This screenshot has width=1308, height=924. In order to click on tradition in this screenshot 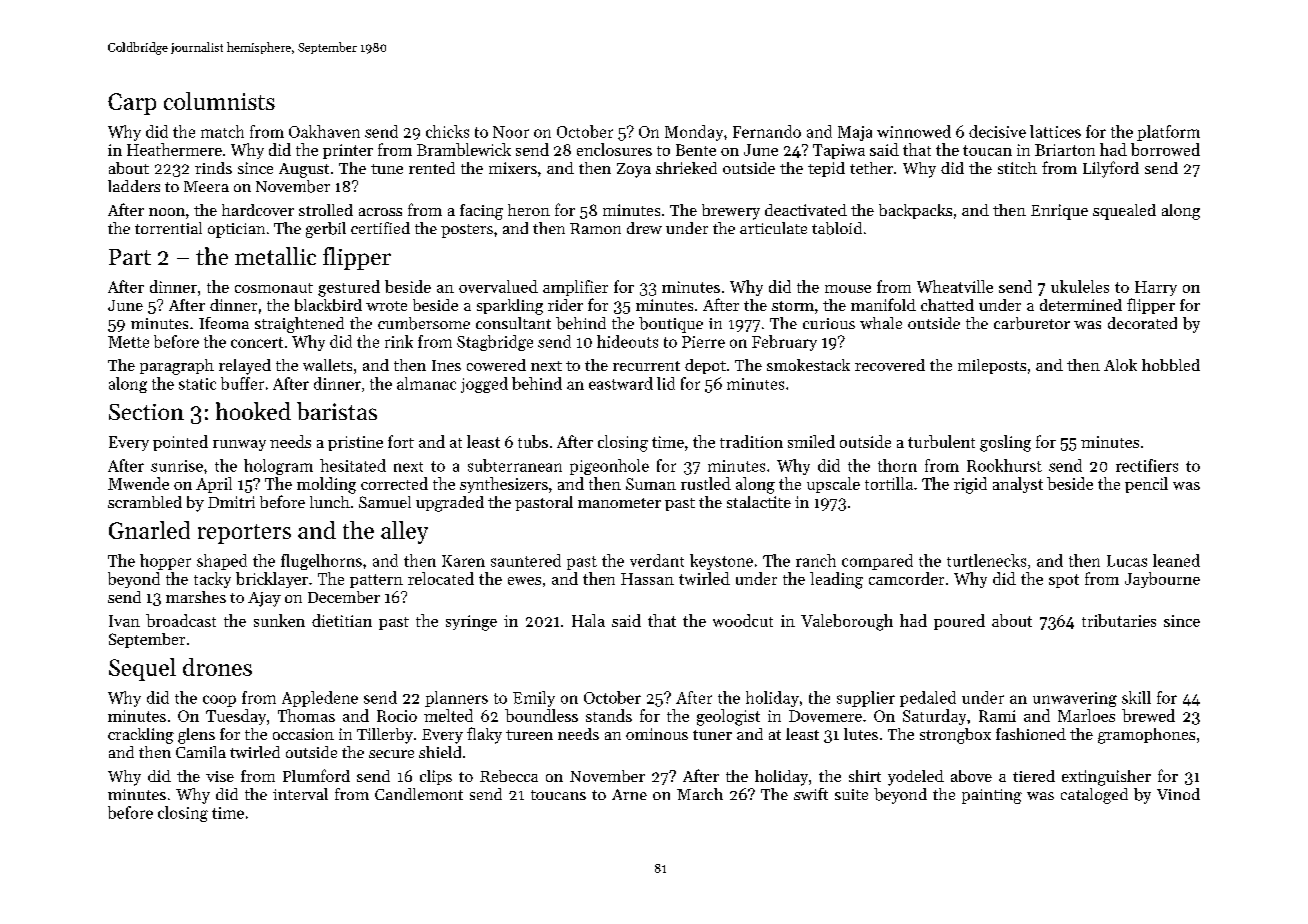, I will do `click(751, 441)`.
